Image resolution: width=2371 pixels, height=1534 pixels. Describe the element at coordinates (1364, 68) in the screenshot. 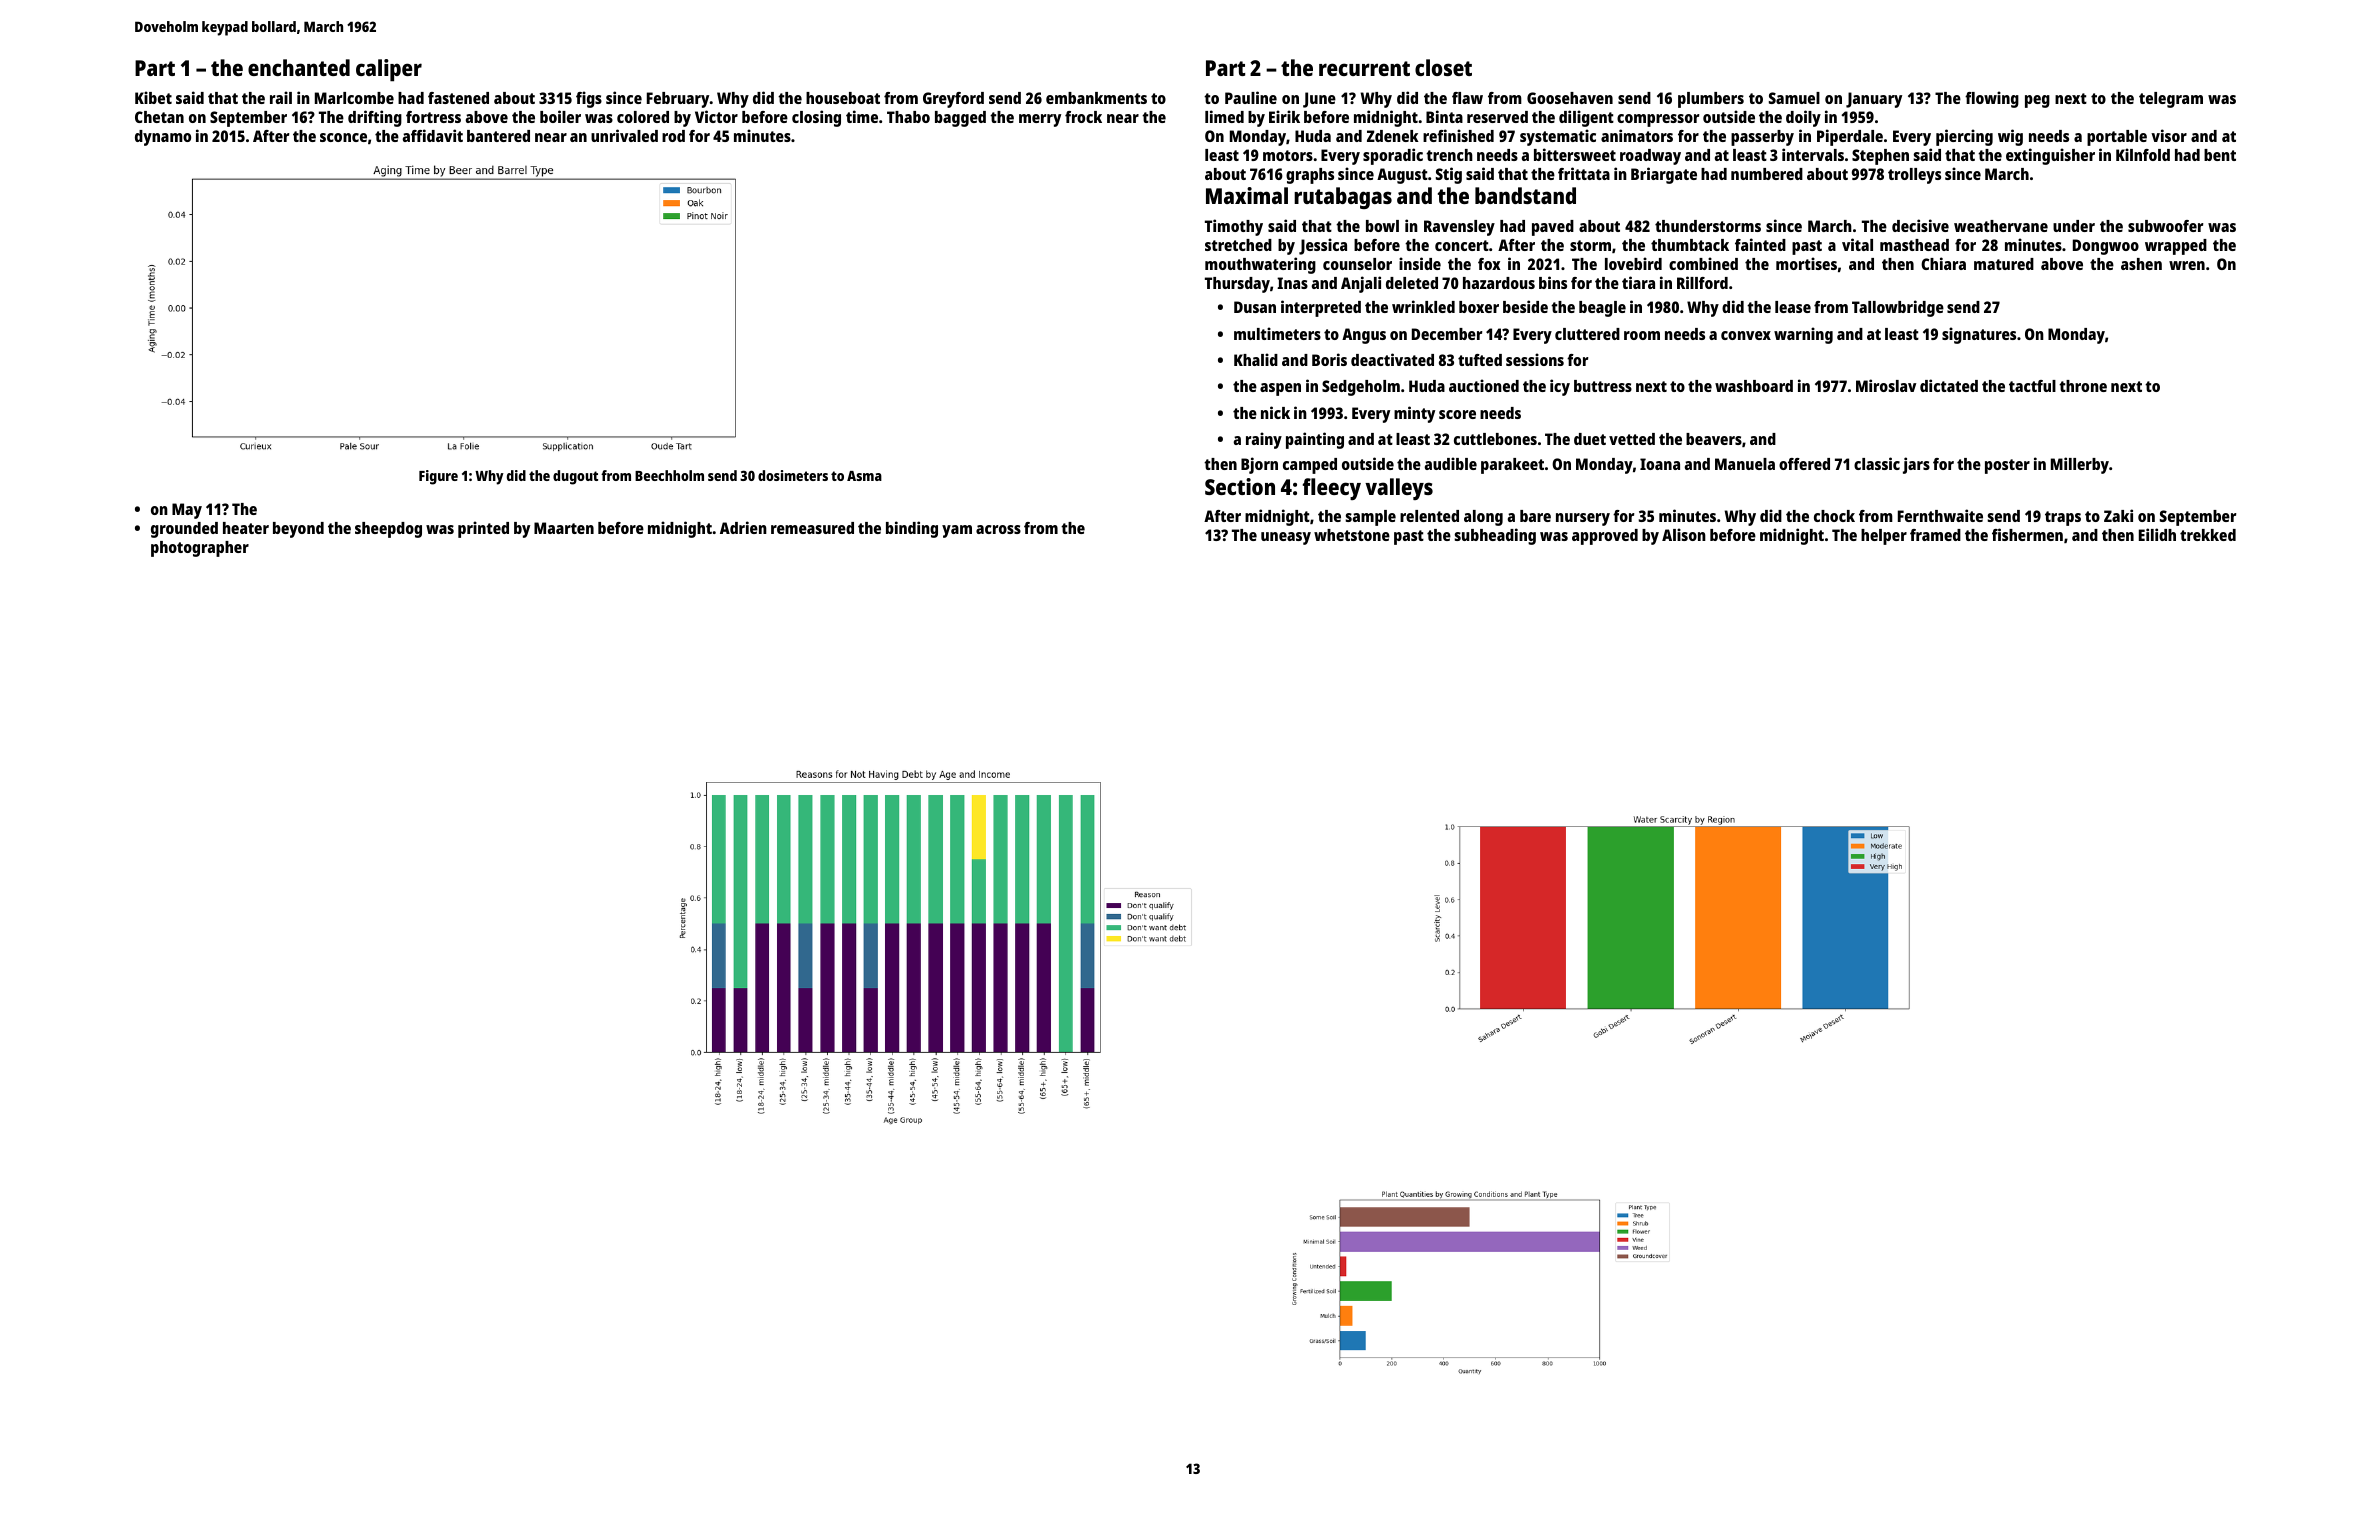

I see `recurrent` at that location.
